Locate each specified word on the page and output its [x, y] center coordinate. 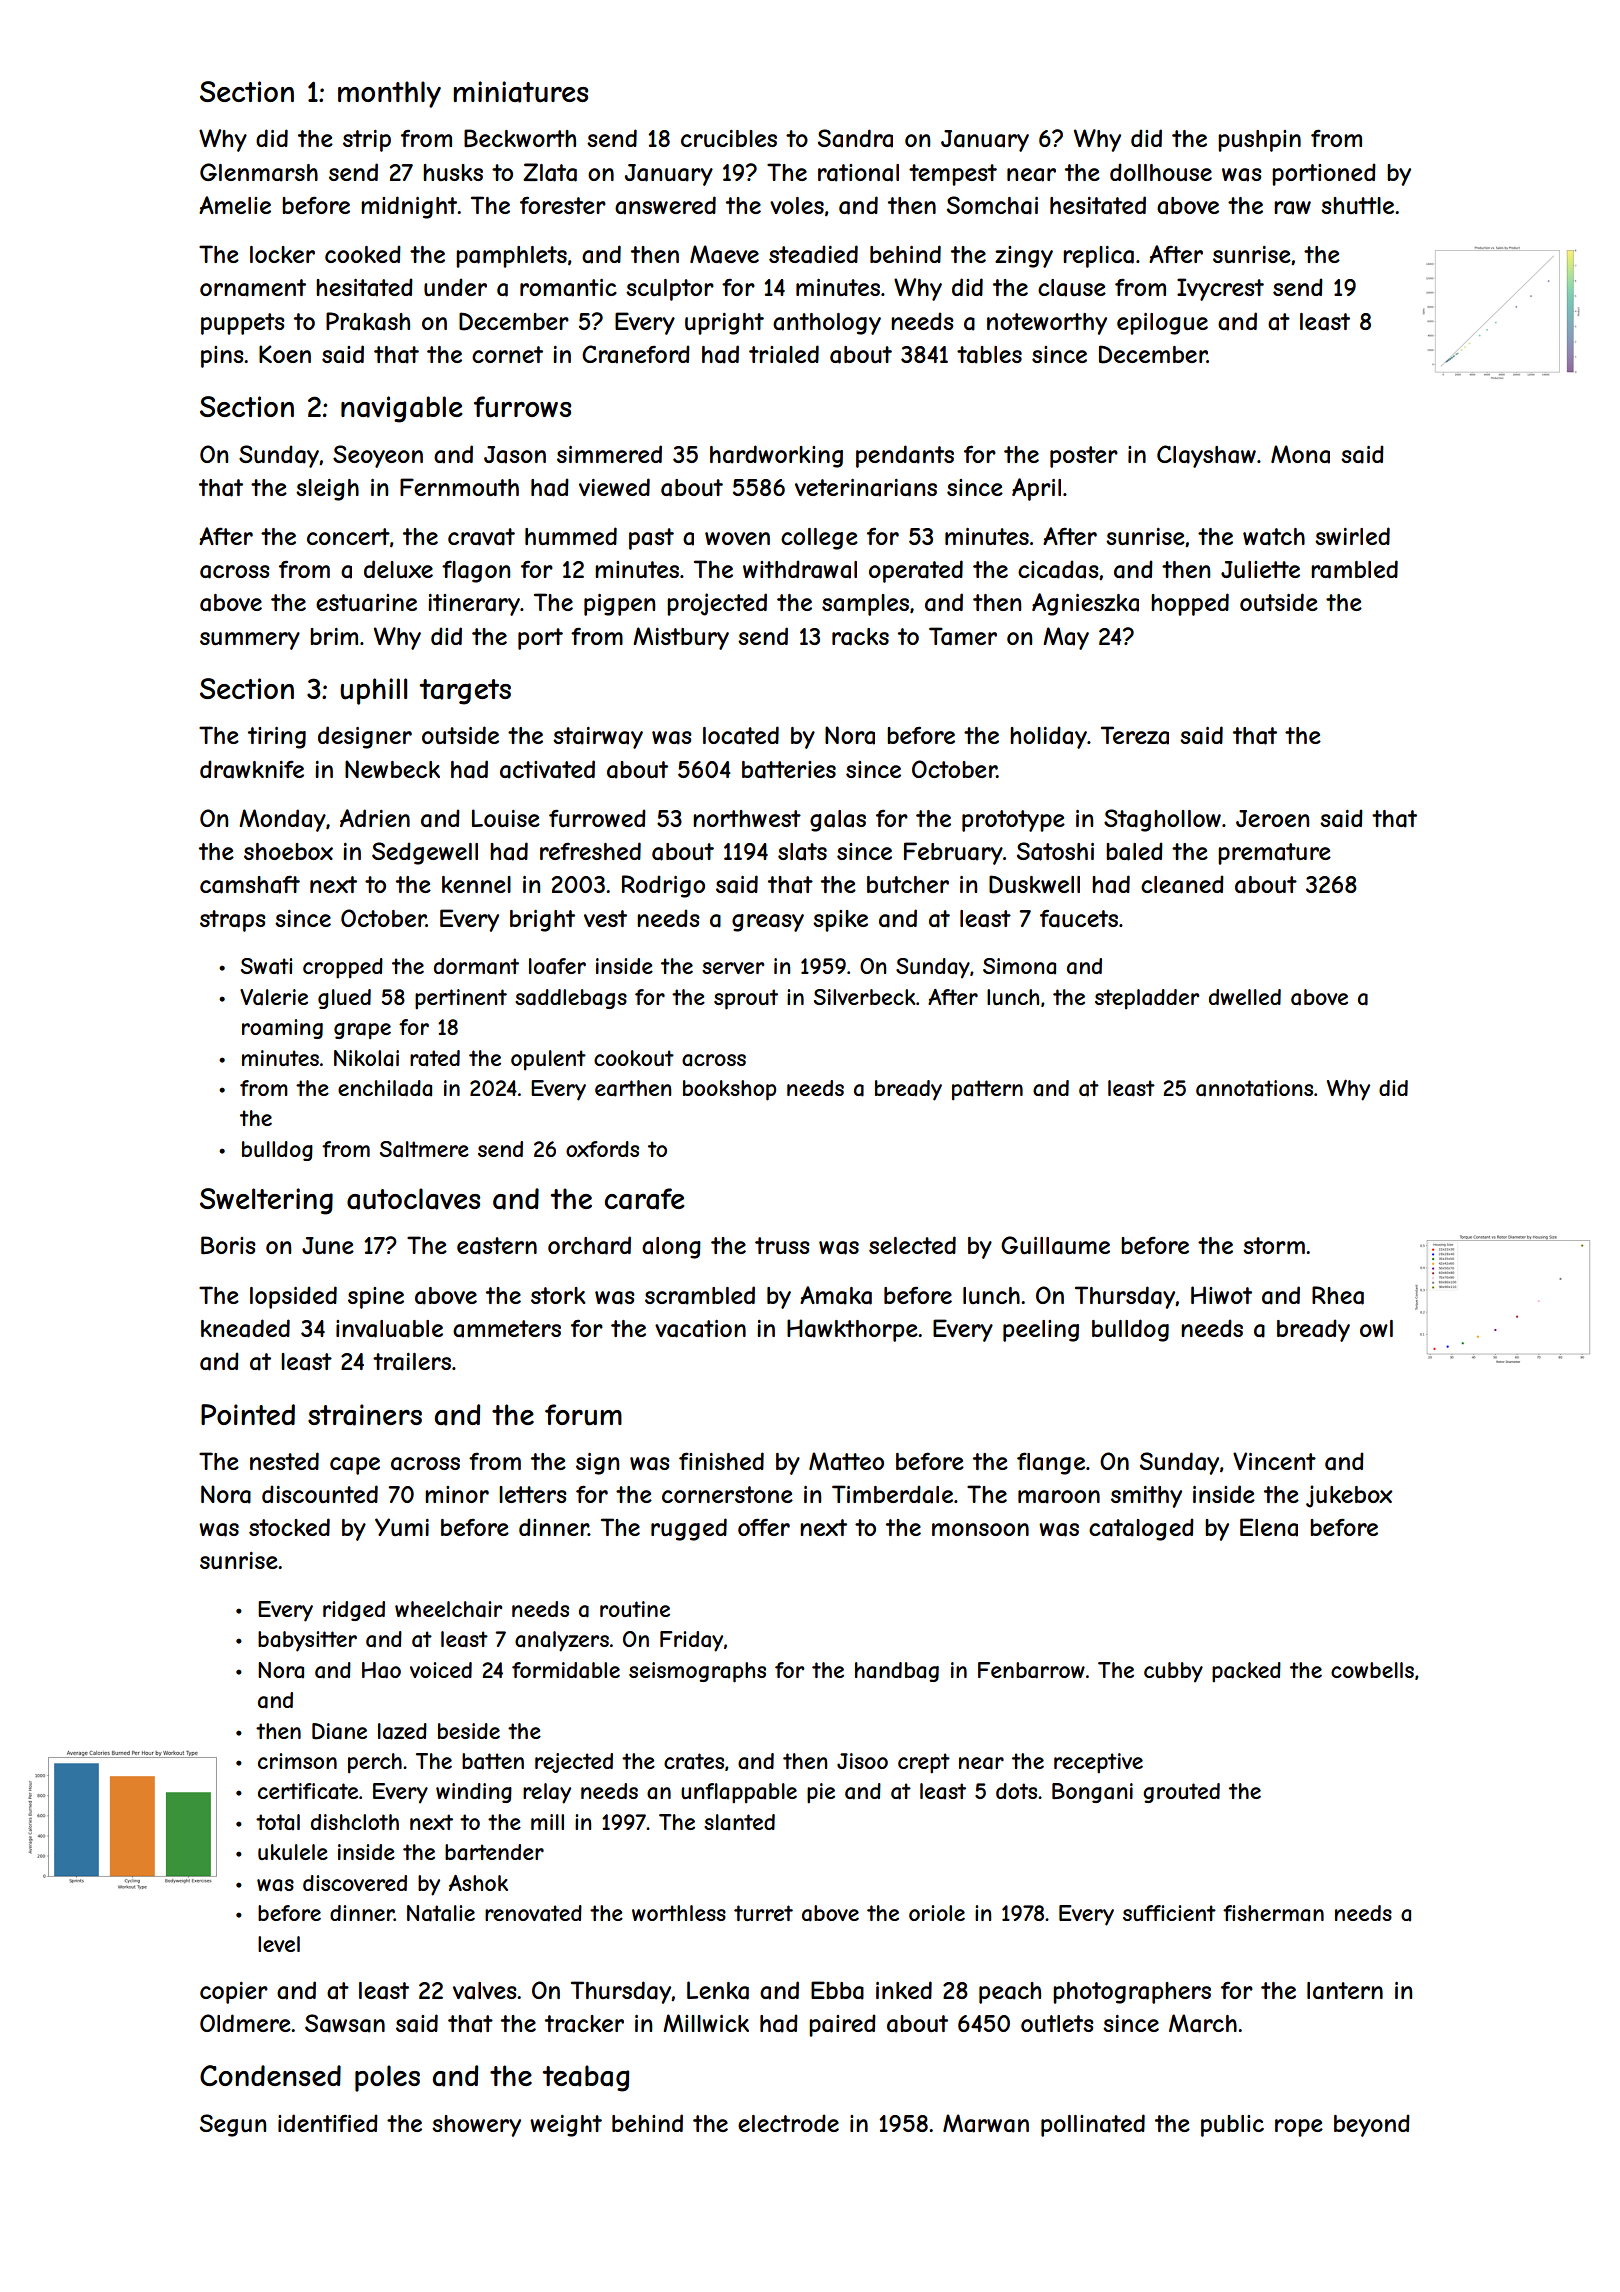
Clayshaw [1206, 456]
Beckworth [520, 138]
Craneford [636, 354]
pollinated [1093, 2125]
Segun [233, 2125]
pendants [905, 456]
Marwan [986, 2123]
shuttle [1357, 205]
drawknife [252, 769]
